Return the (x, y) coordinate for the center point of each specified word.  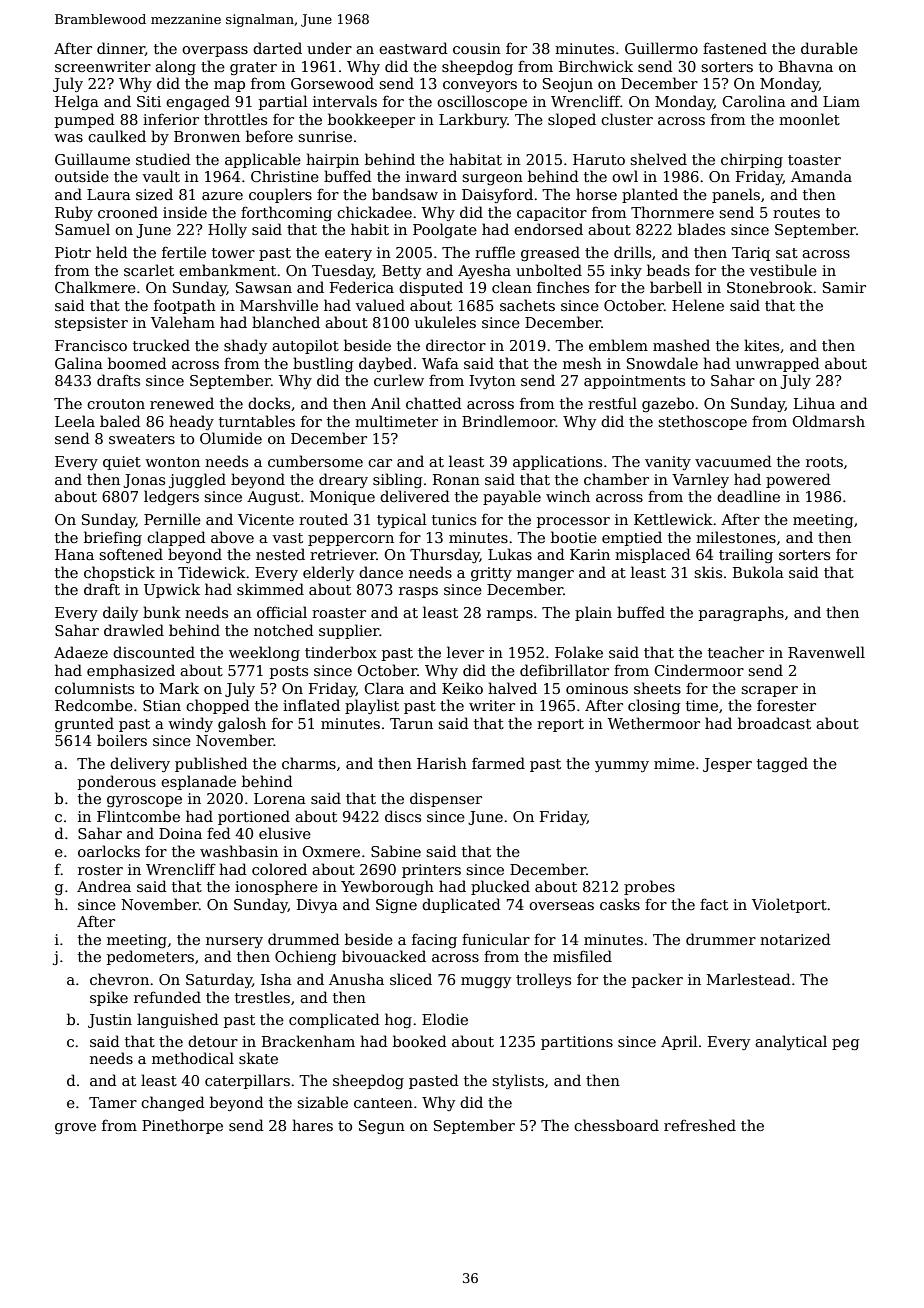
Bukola (758, 572)
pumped (85, 120)
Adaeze (81, 652)
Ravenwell (826, 652)
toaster (814, 160)
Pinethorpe (182, 1126)
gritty (491, 574)
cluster (627, 119)
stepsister (91, 324)
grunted (84, 724)
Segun (382, 1127)
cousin (477, 48)
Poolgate (445, 230)
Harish (442, 763)
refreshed (700, 1125)
